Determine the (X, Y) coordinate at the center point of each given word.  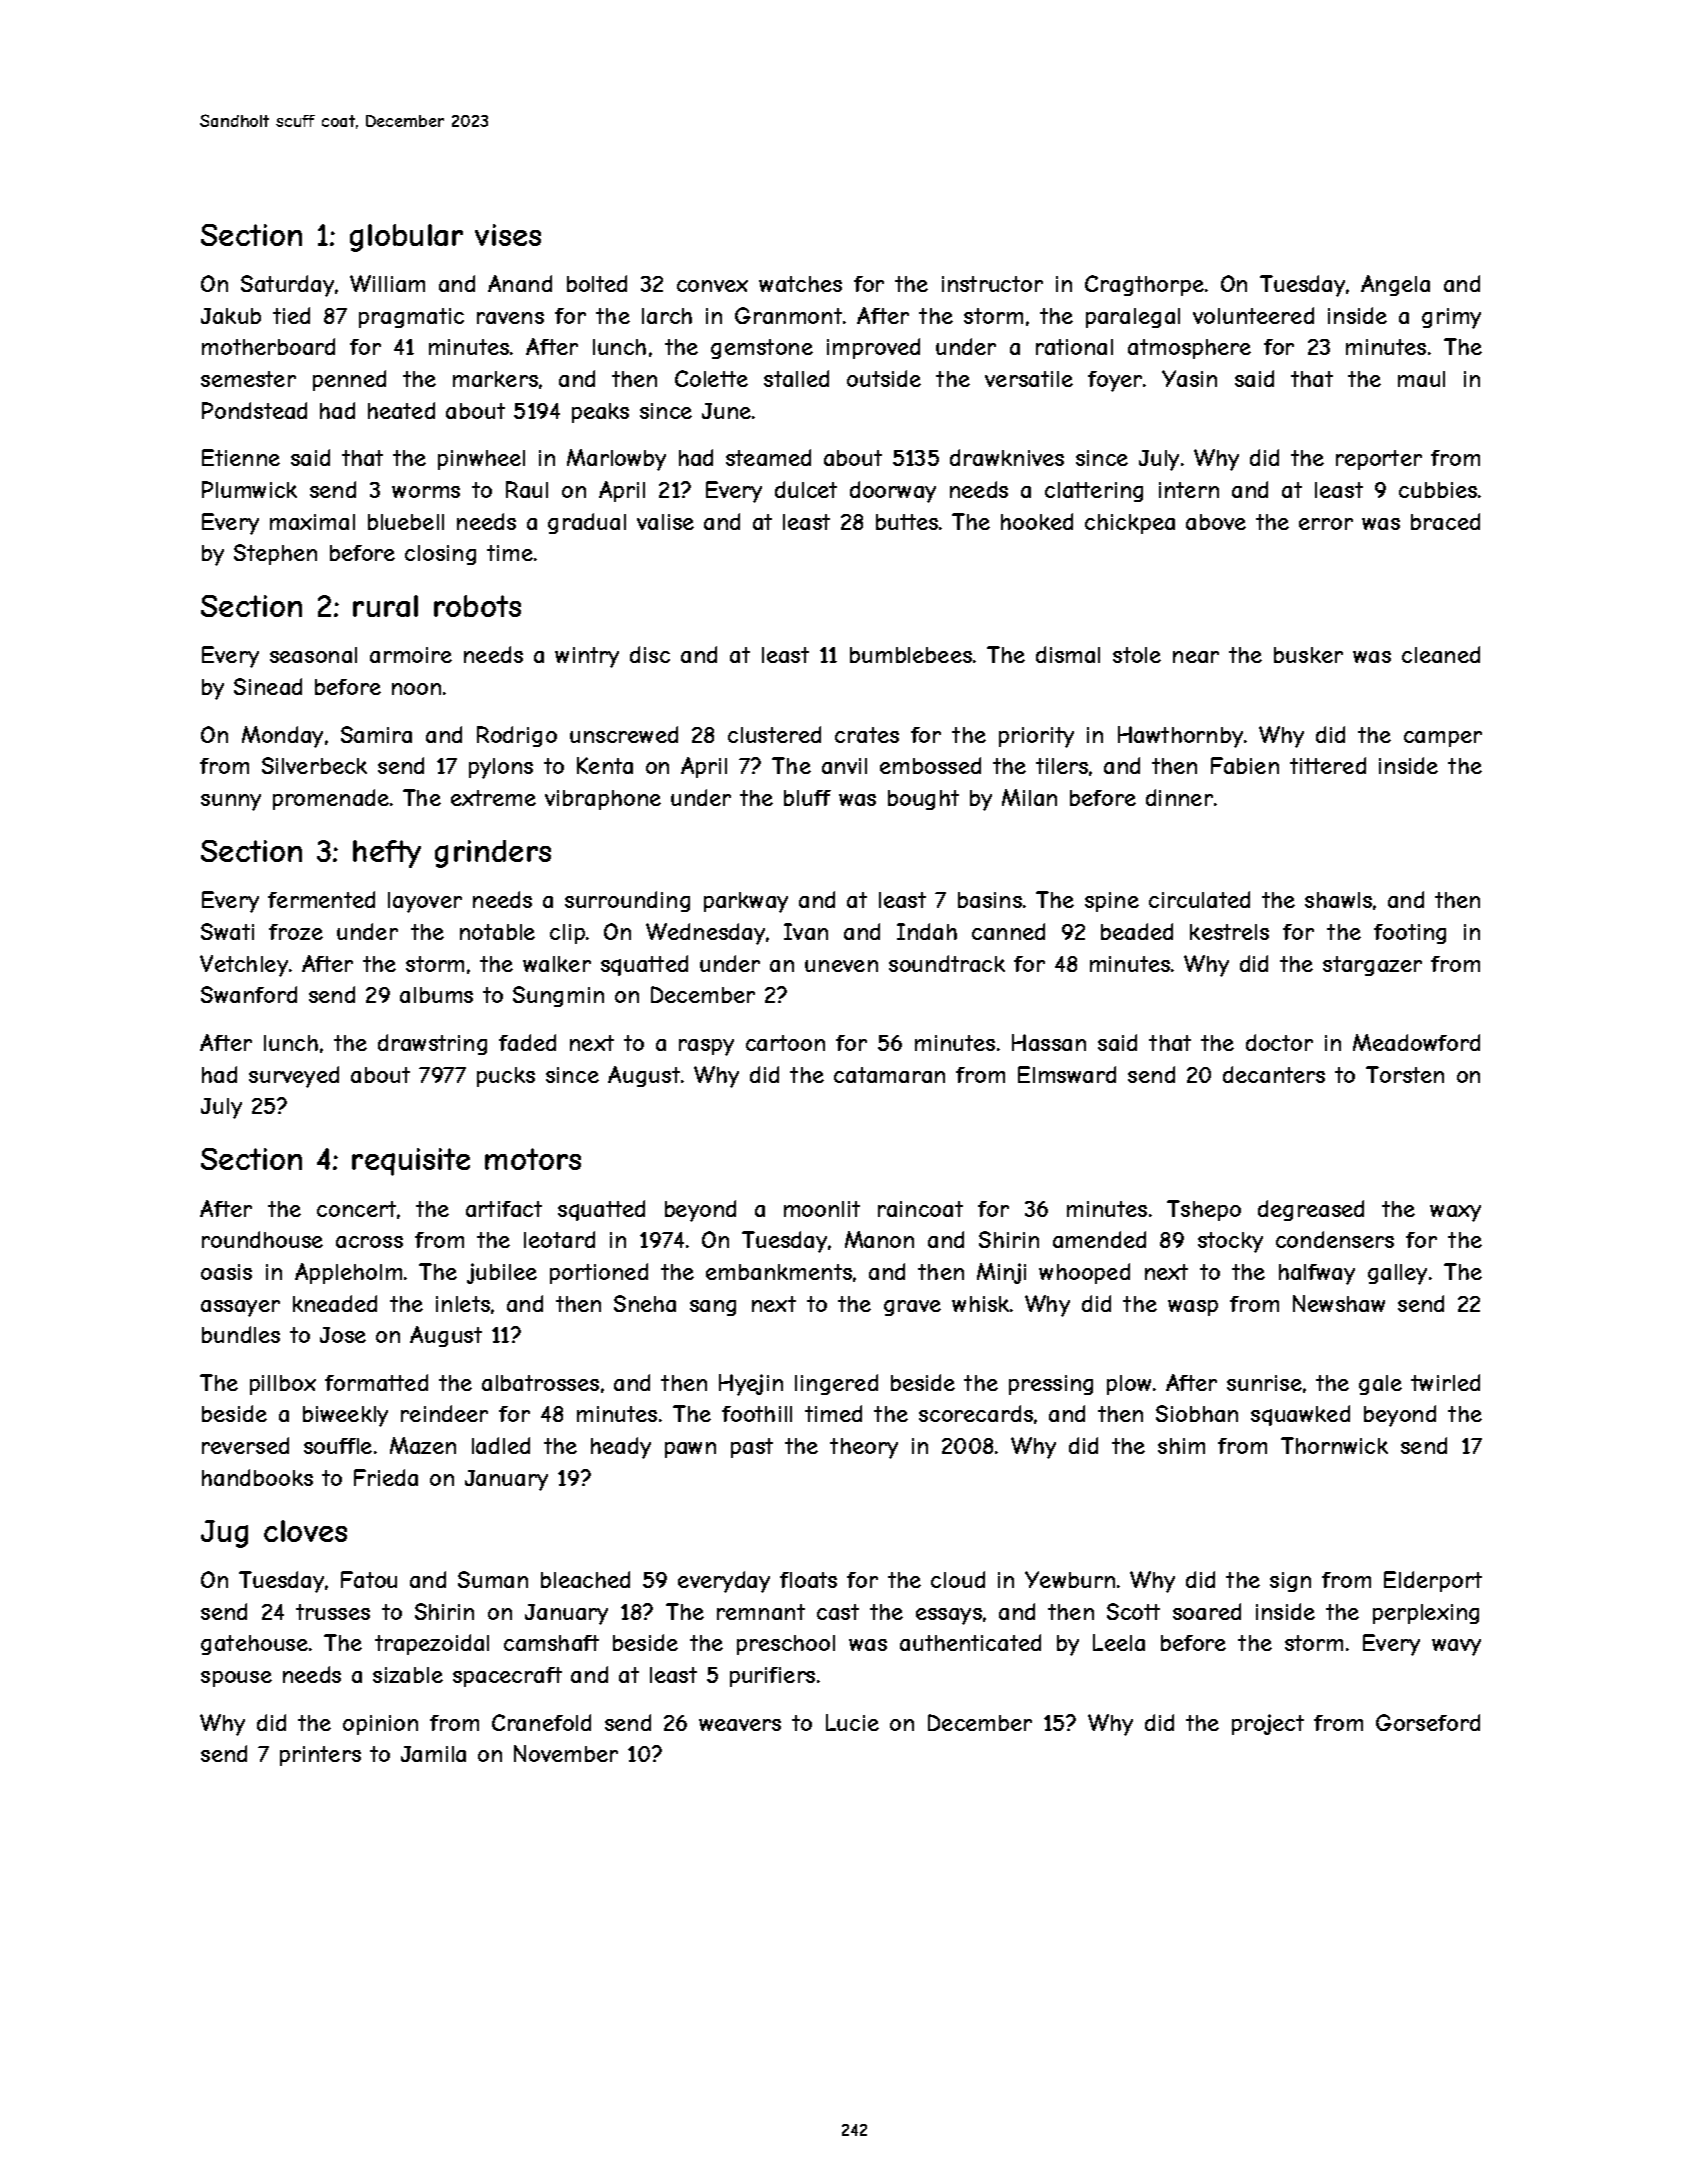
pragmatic (411, 318)
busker (1308, 655)
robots (477, 606)
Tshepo (1204, 1210)
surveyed (294, 1077)
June (726, 411)
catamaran (889, 1075)
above (1216, 522)
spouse (236, 1679)
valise (665, 522)
